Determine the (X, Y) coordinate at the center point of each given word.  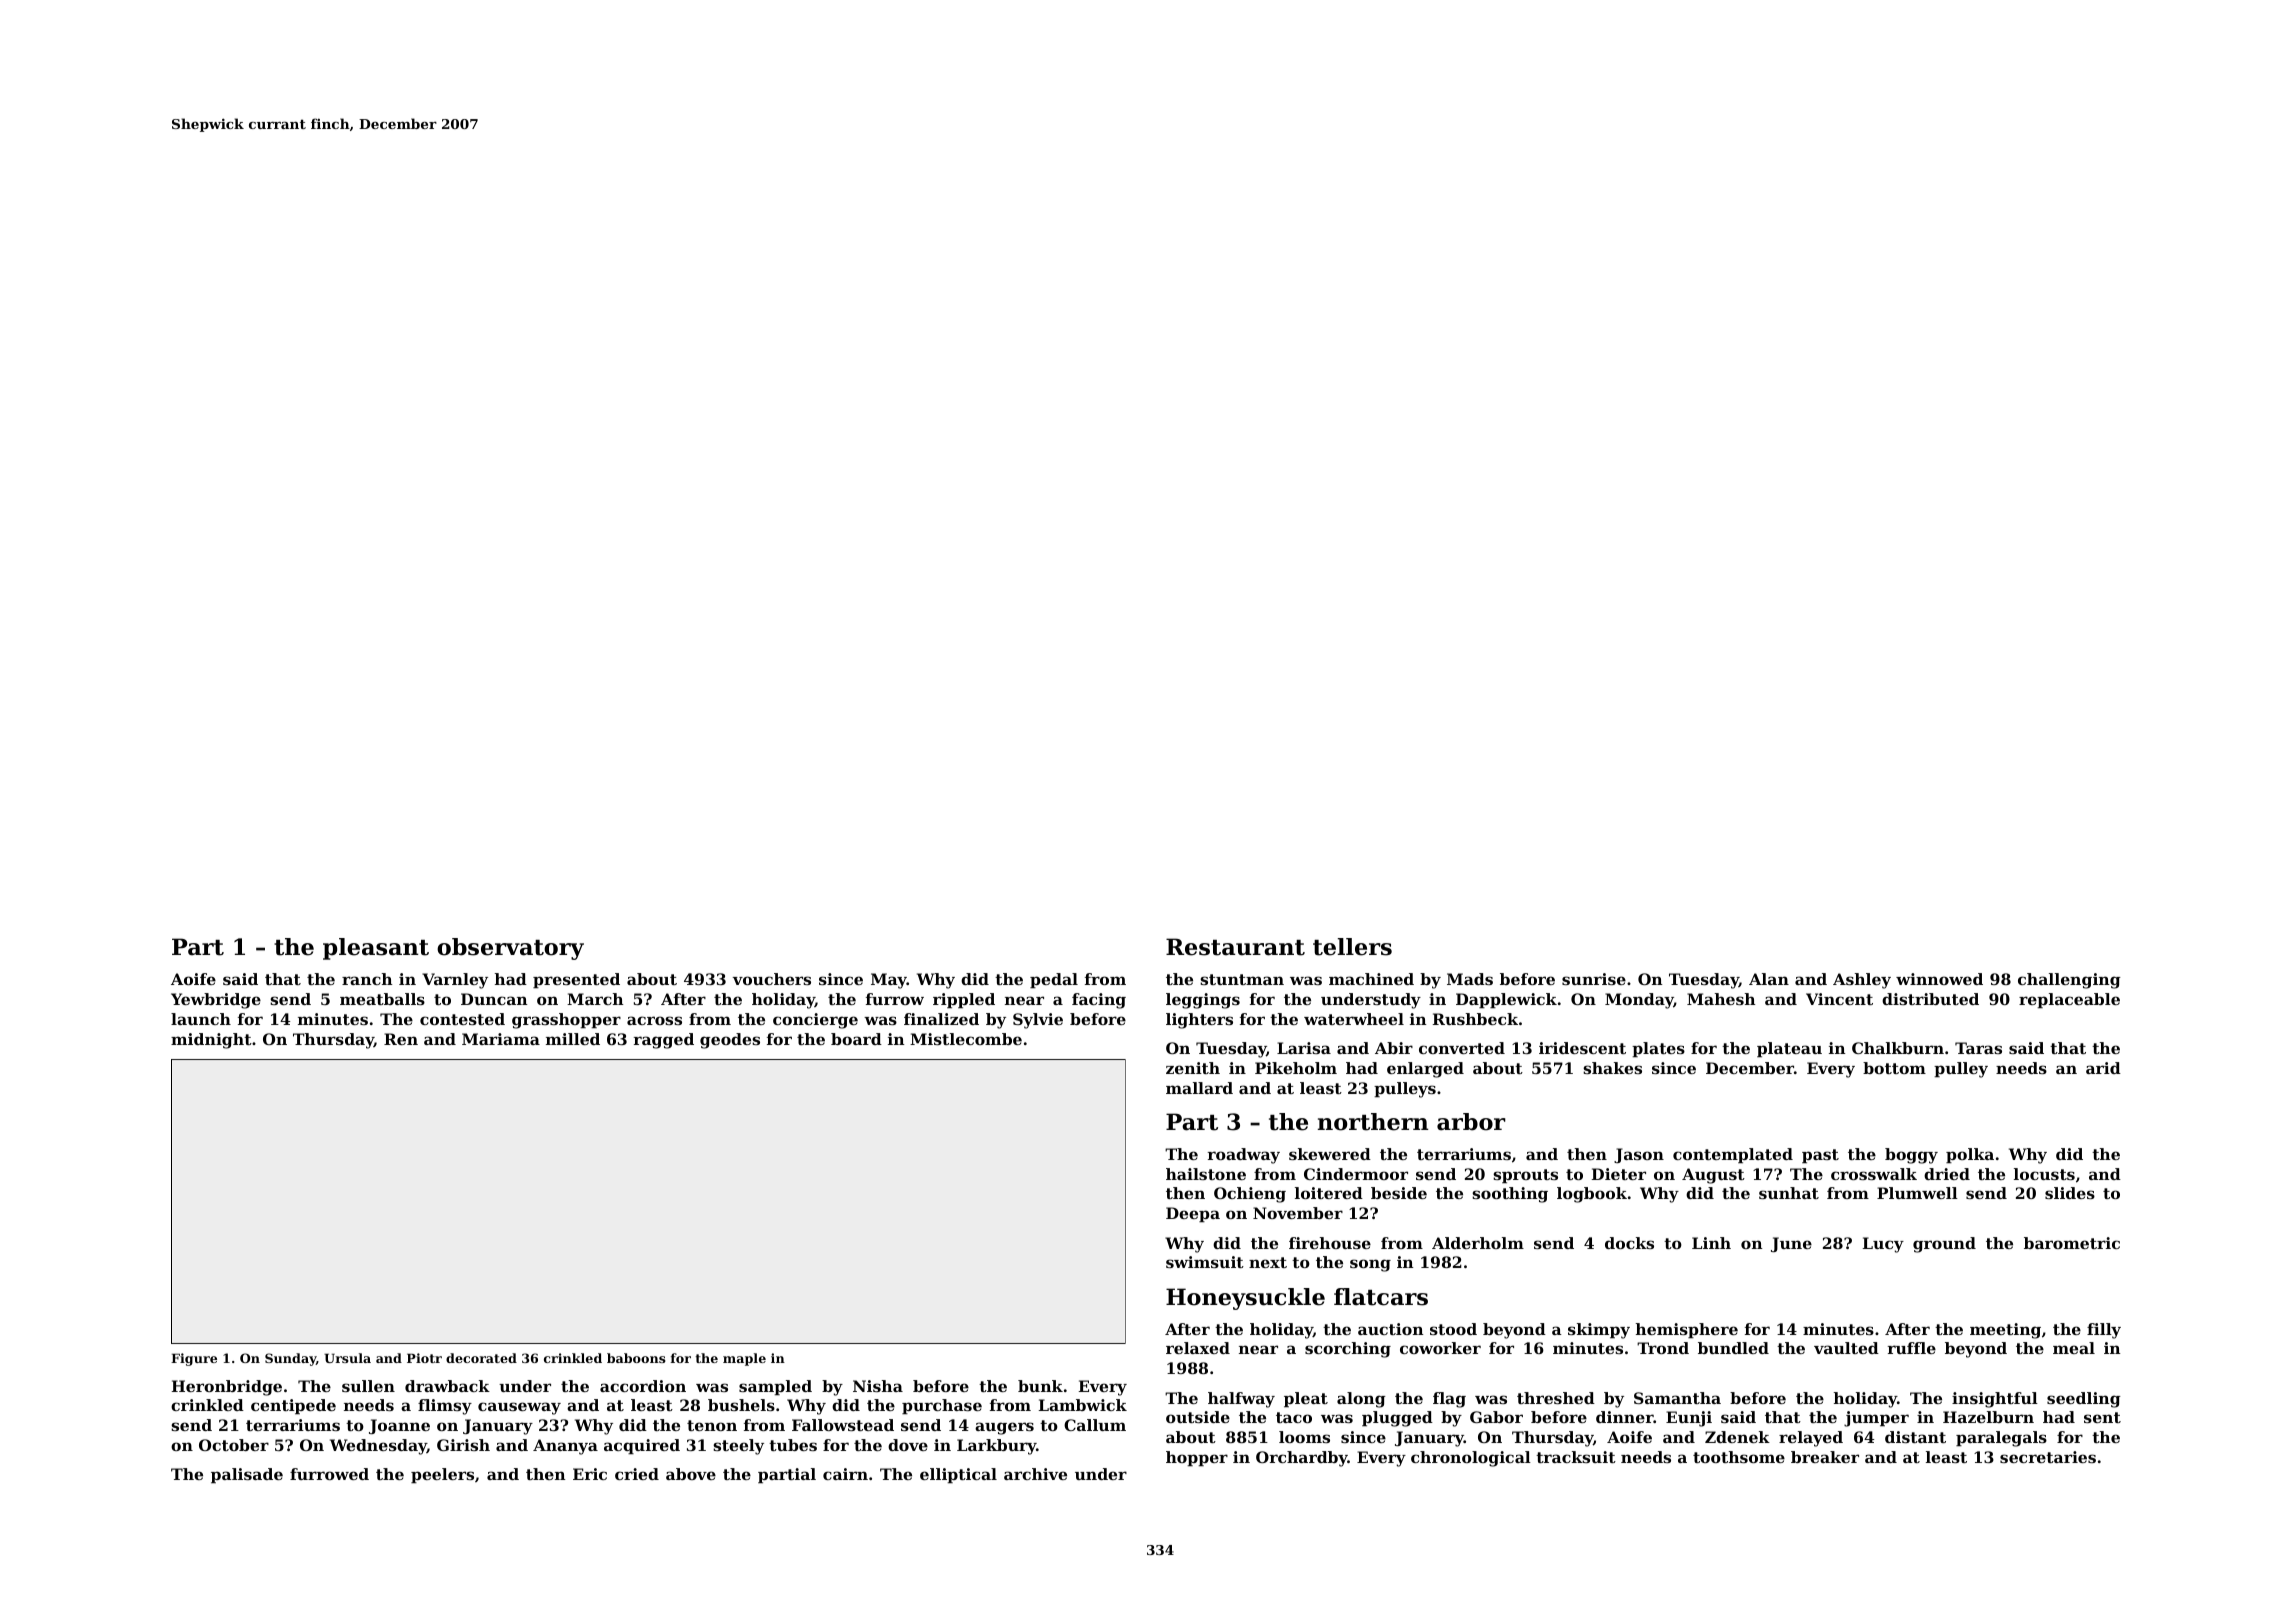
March (595, 999)
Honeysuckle (1245, 1299)
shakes (1612, 1068)
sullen (368, 1386)
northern (1373, 1122)
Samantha (1677, 1398)
